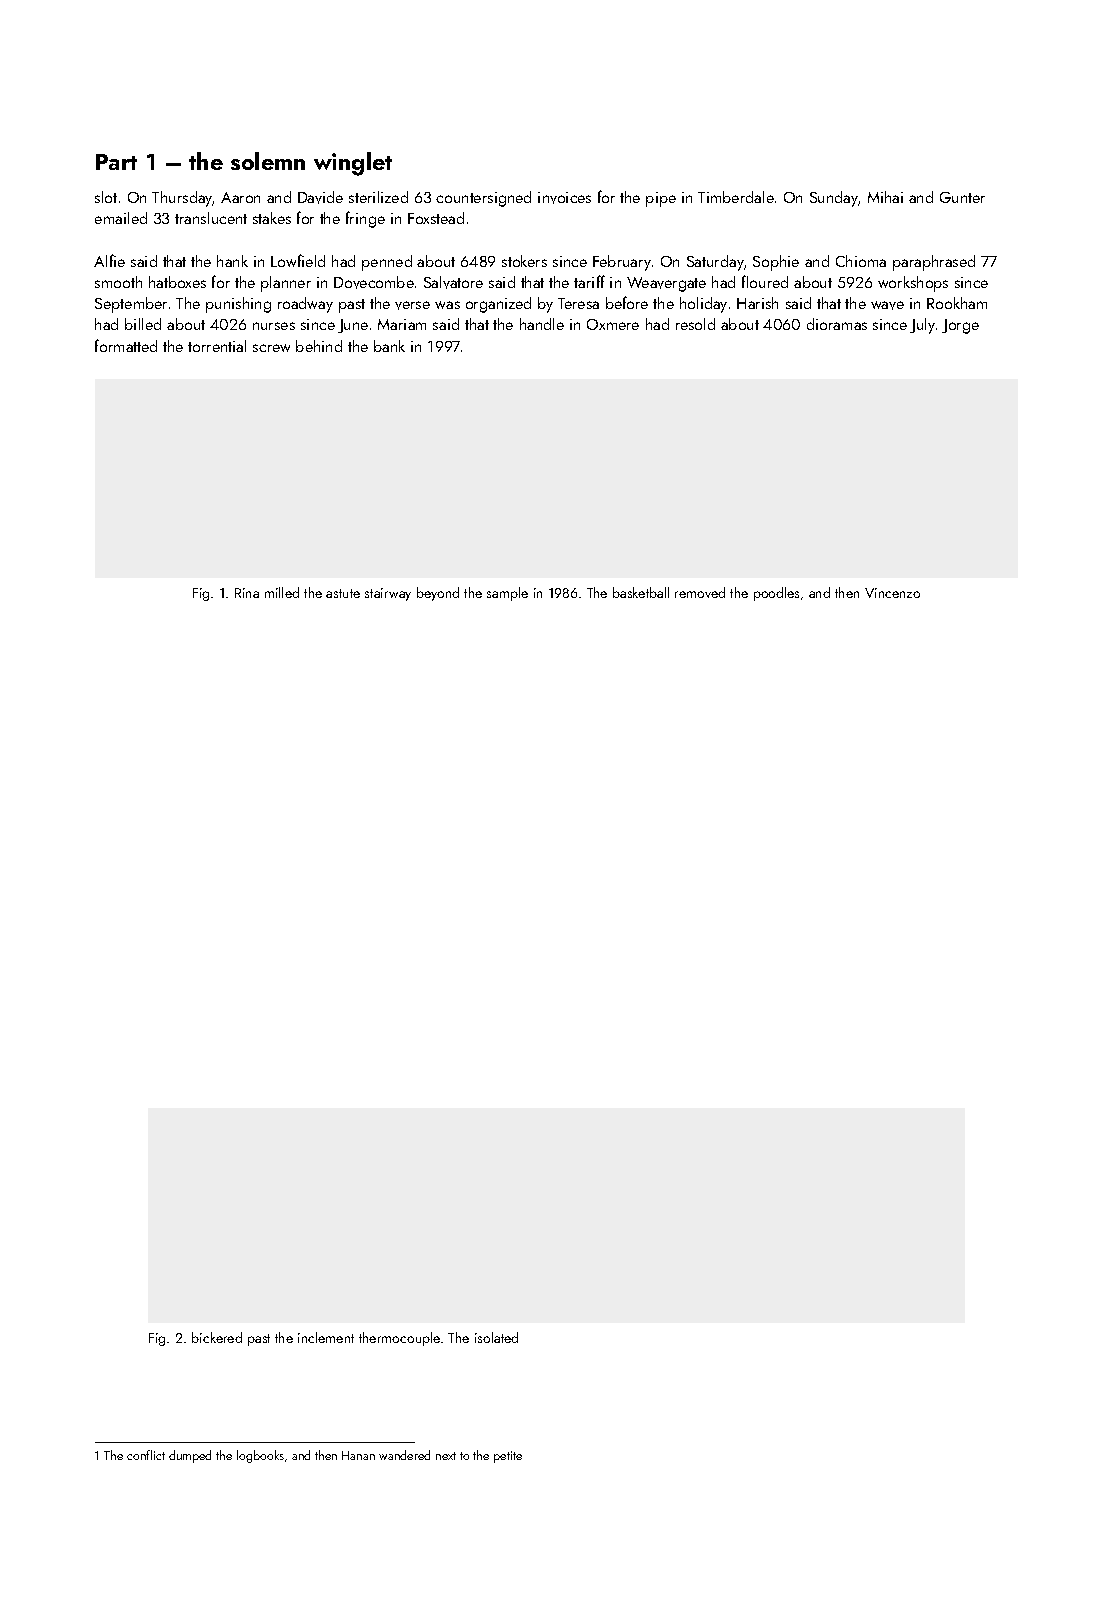 The image size is (1113, 1612). What do you see at coordinates (389, 346) in the screenshot?
I see `bank` at bounding box center [389, 346].
